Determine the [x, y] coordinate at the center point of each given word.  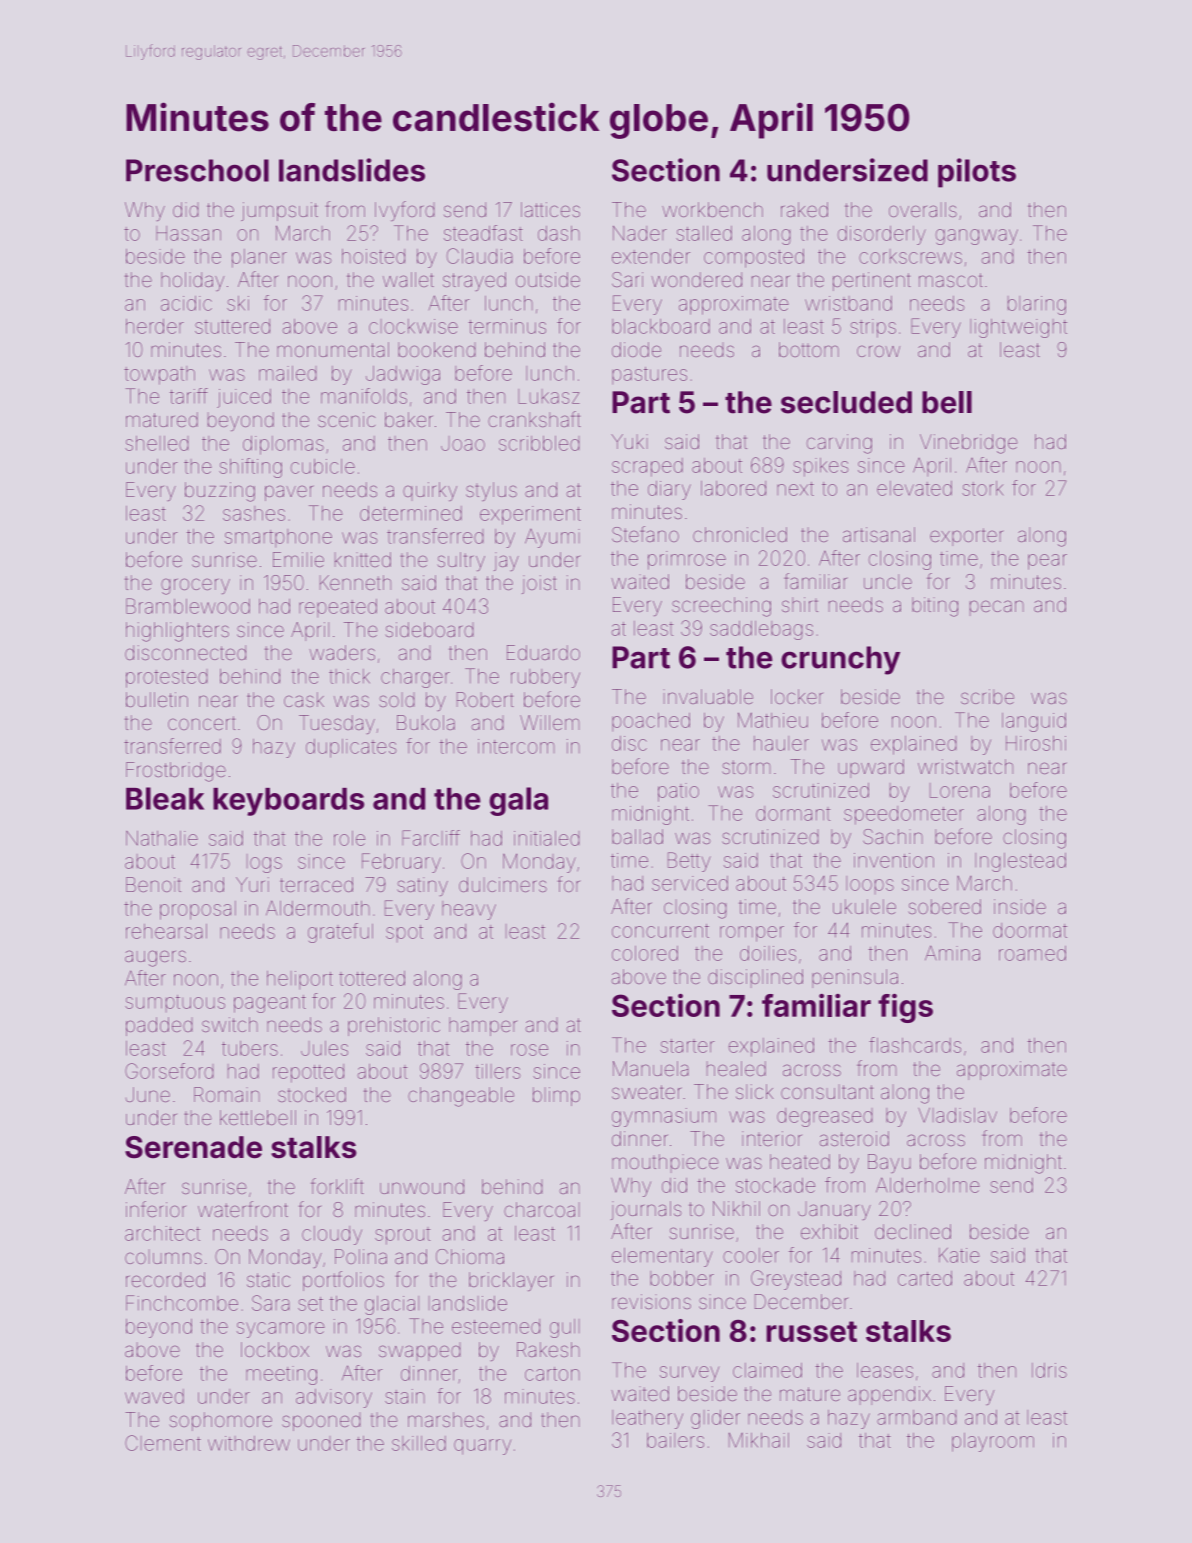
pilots [977, 173]
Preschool [197, 170]
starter [687, 1046]
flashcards [915, 1045]
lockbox [275, 1349]
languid [1034, 722]
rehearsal [166, 931]
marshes [446, 1419]
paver [289, 493]
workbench [712, 209]
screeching [721, 607]
